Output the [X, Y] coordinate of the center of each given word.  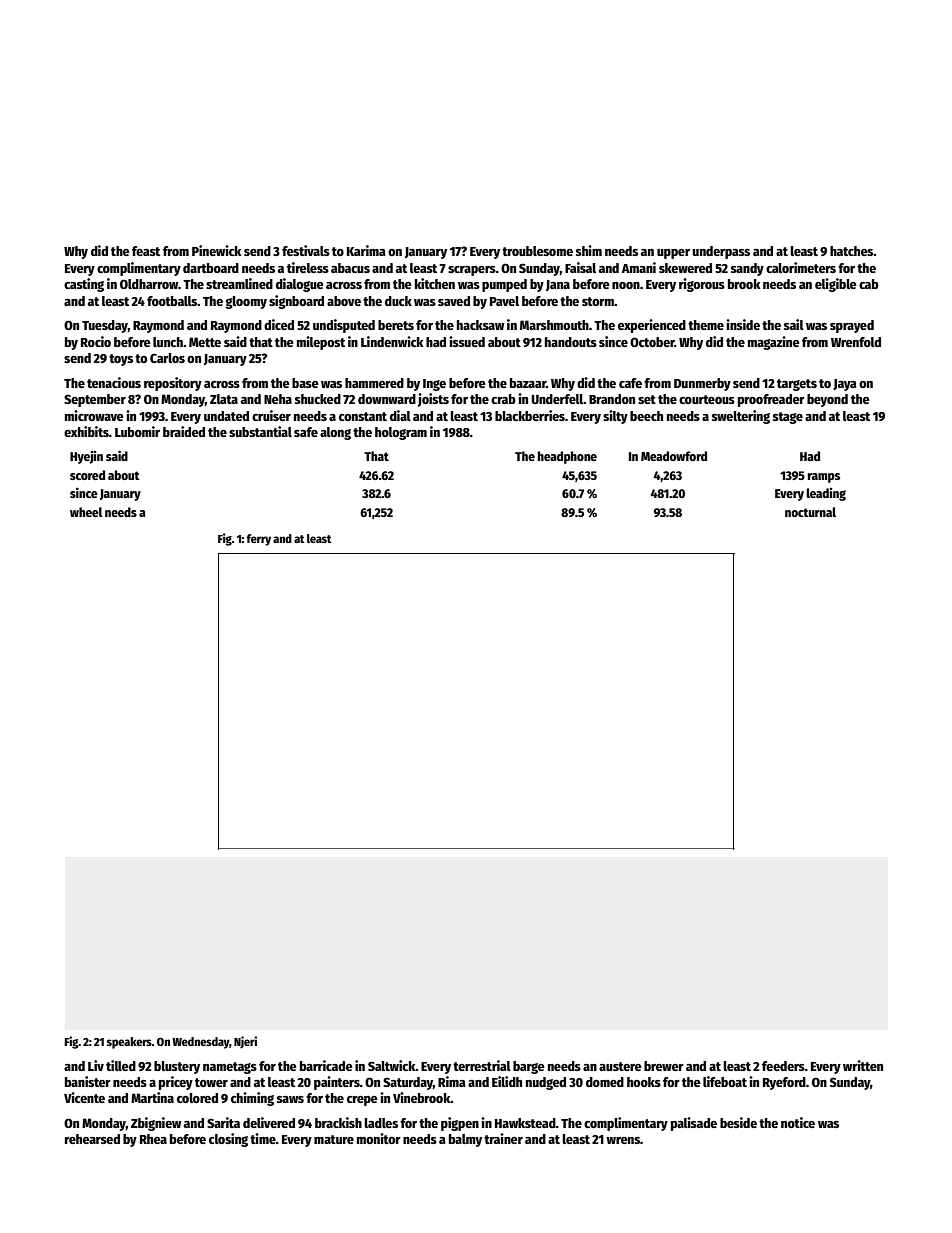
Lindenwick [392, 341]
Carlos [167, 358]
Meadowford [674, 456]
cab [869, 284]
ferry [258, 540]
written [863, 1065]
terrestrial [482, 1065]
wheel [86, 512]
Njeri [245, 1042]
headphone [567, 457]
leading [826, 494]
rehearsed [92, 1139]
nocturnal [810, 512]
